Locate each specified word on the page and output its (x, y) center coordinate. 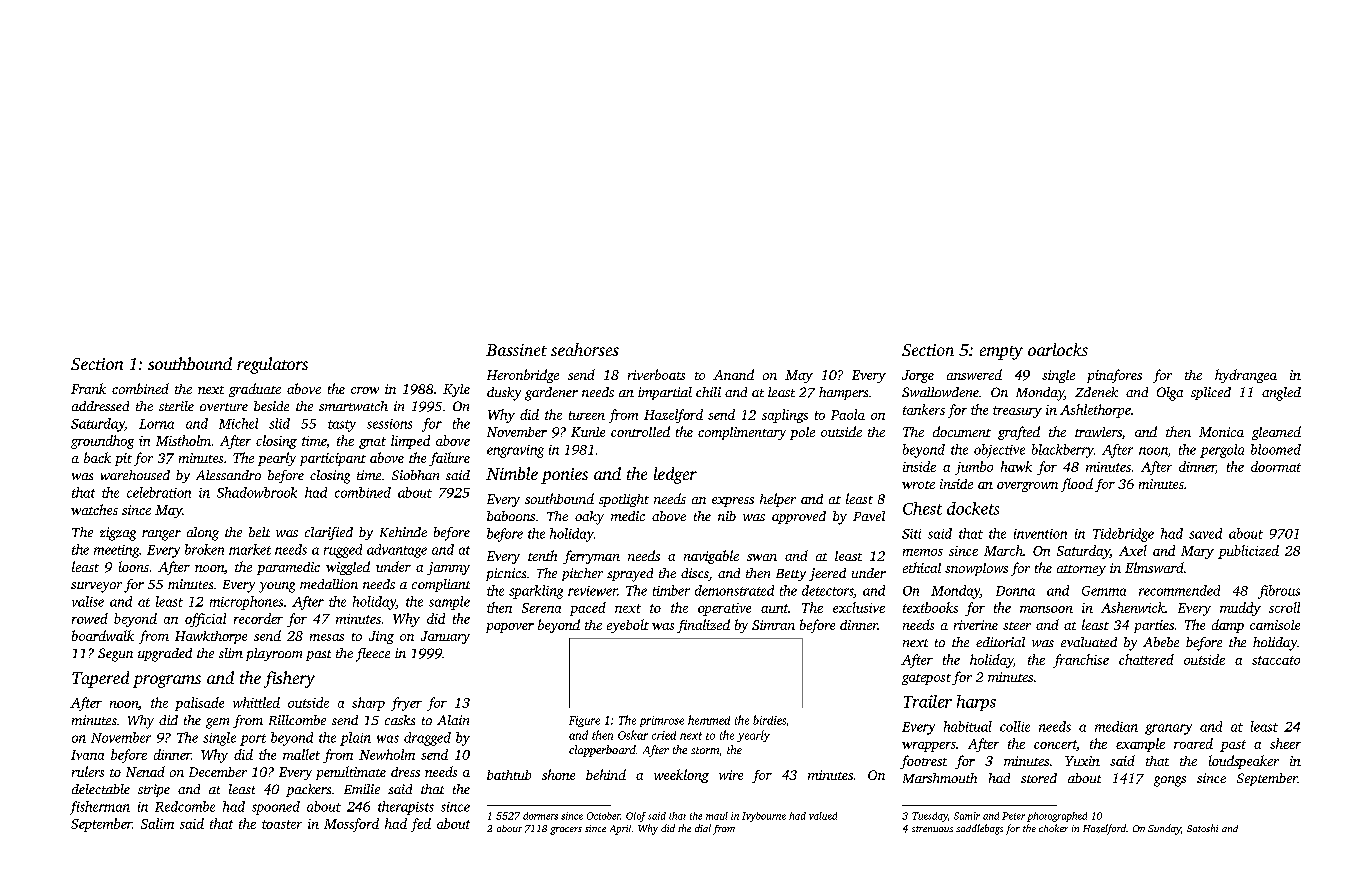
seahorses (585, 349)
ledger (675, 475)
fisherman (100, 808)
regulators (272, 365)
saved (1205, 533)
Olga (1170, 394)
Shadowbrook (257, 492)
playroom (274, 654)
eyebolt (628, 626)
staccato (1276, 660)
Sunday (1164, 829)
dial (703, 828)
